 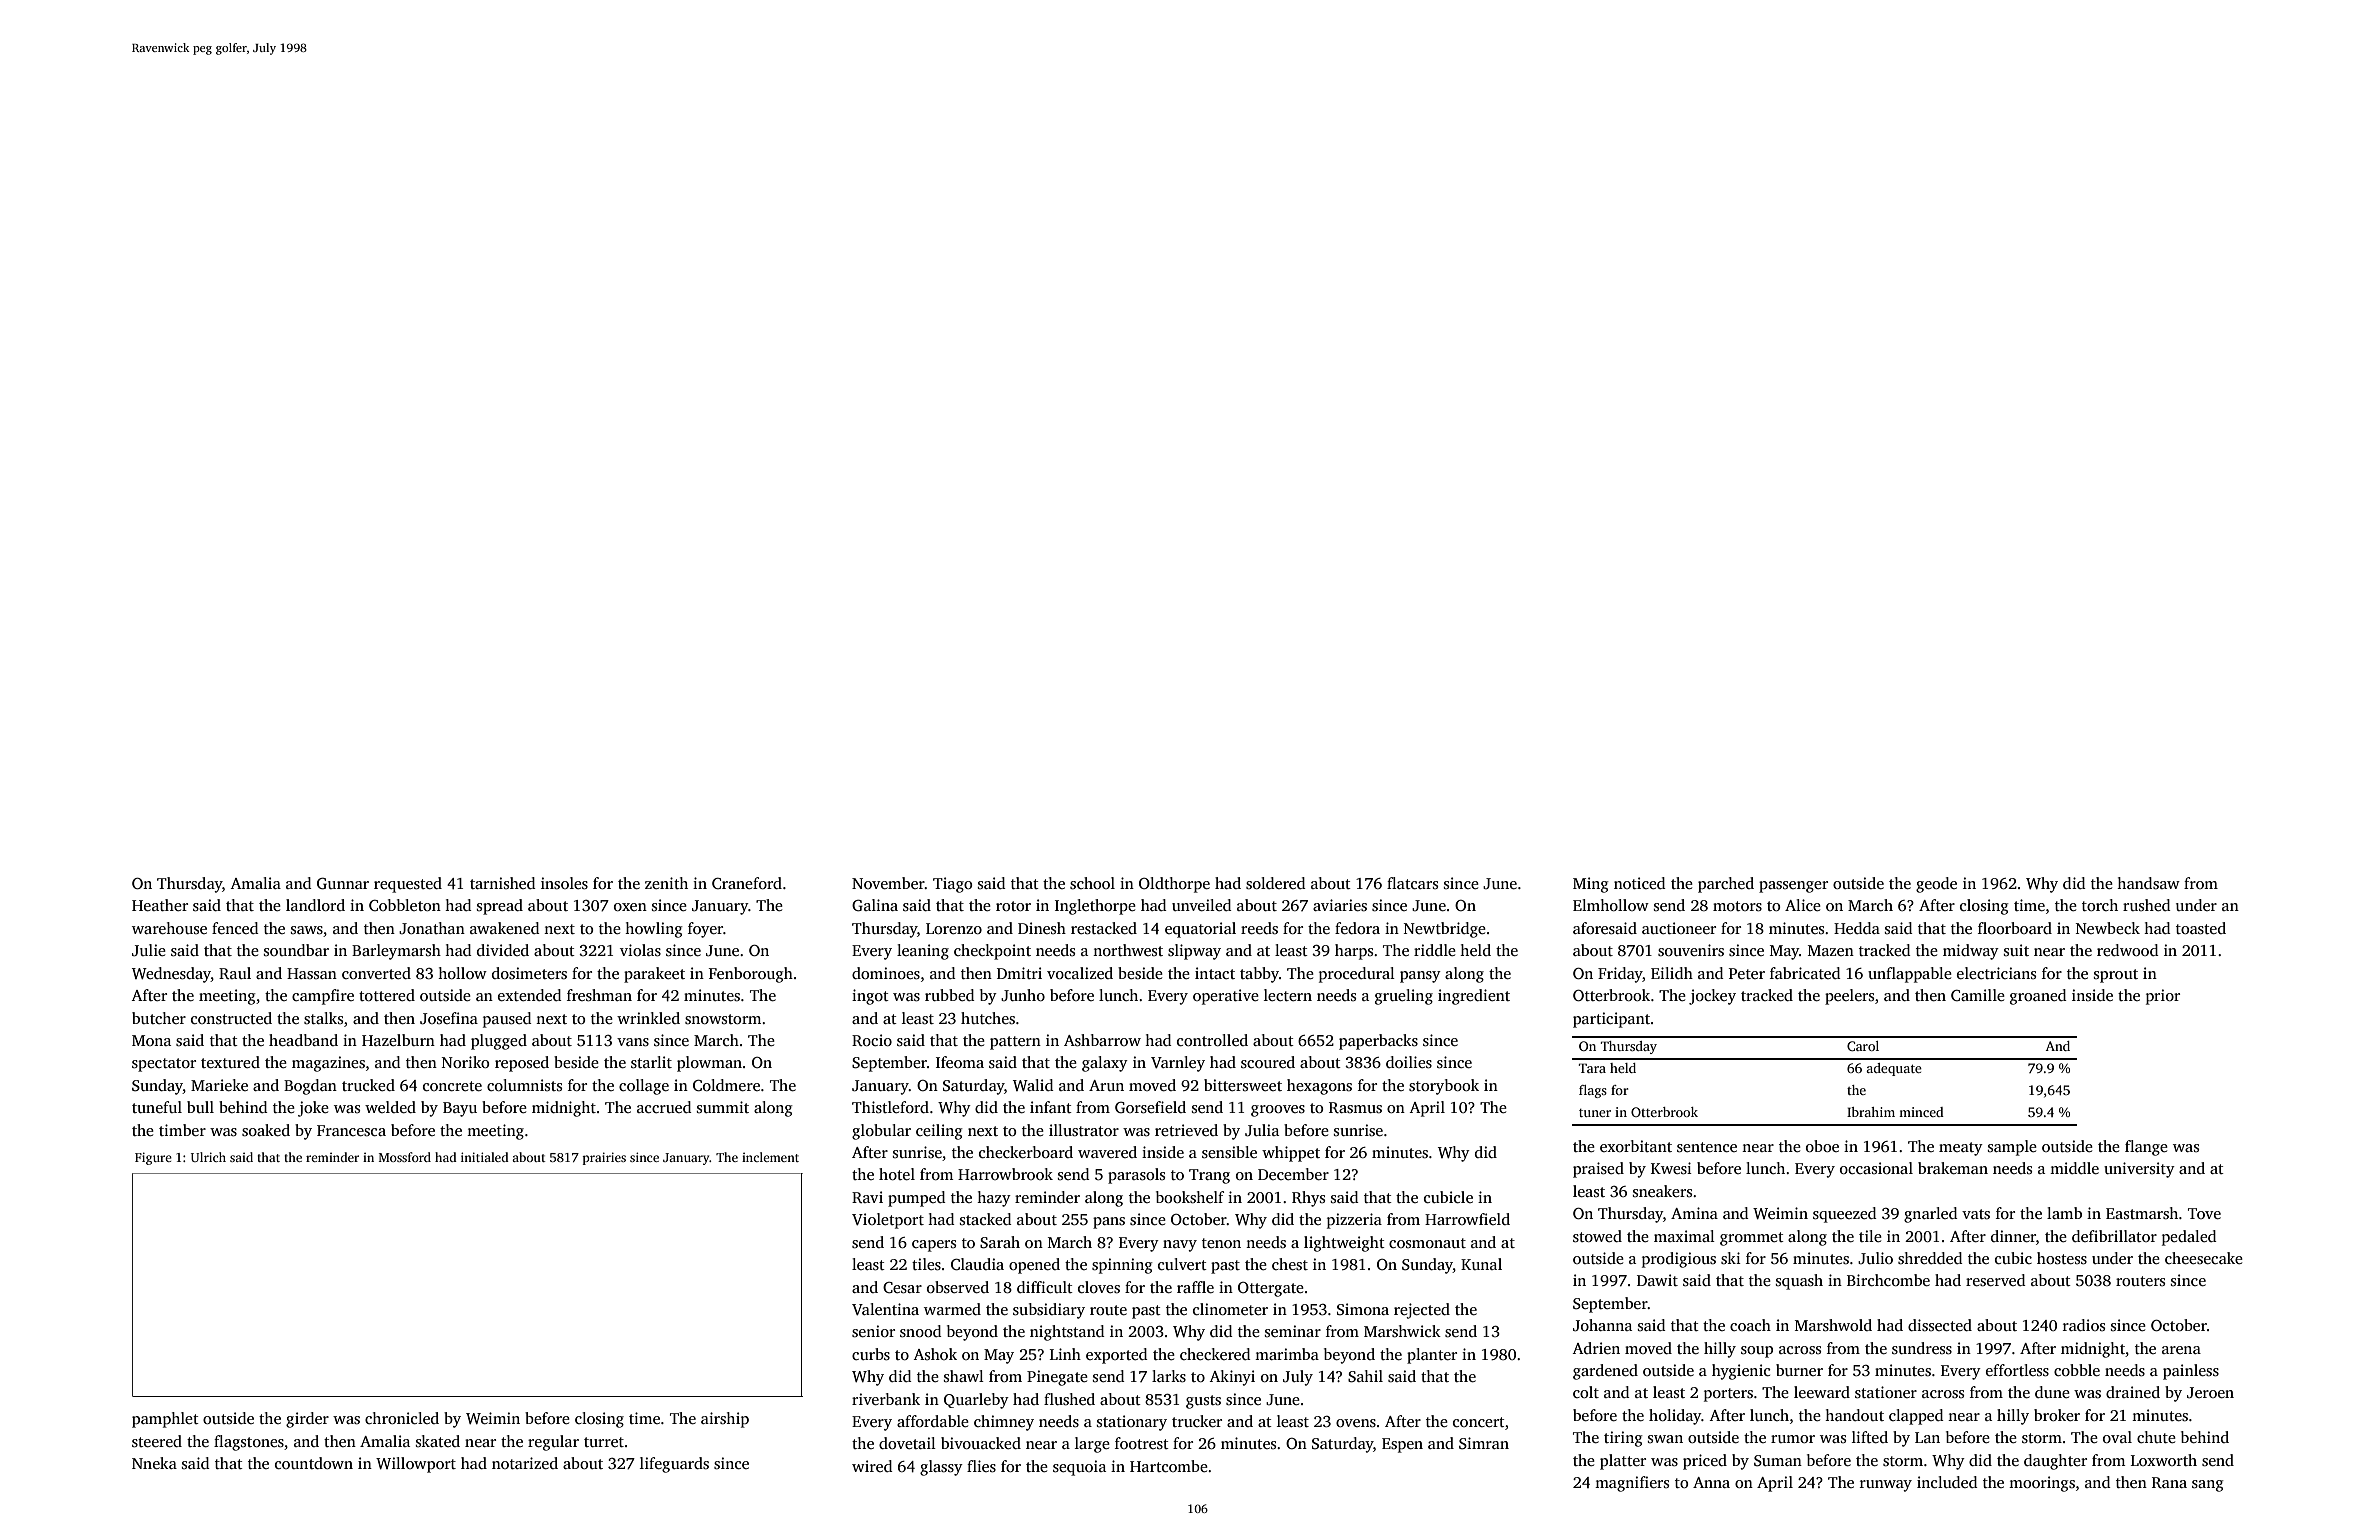 What do you see at coordinates (1863, 1046) in the page?
I see `Carol` at bounding box center [1863, 1046].
